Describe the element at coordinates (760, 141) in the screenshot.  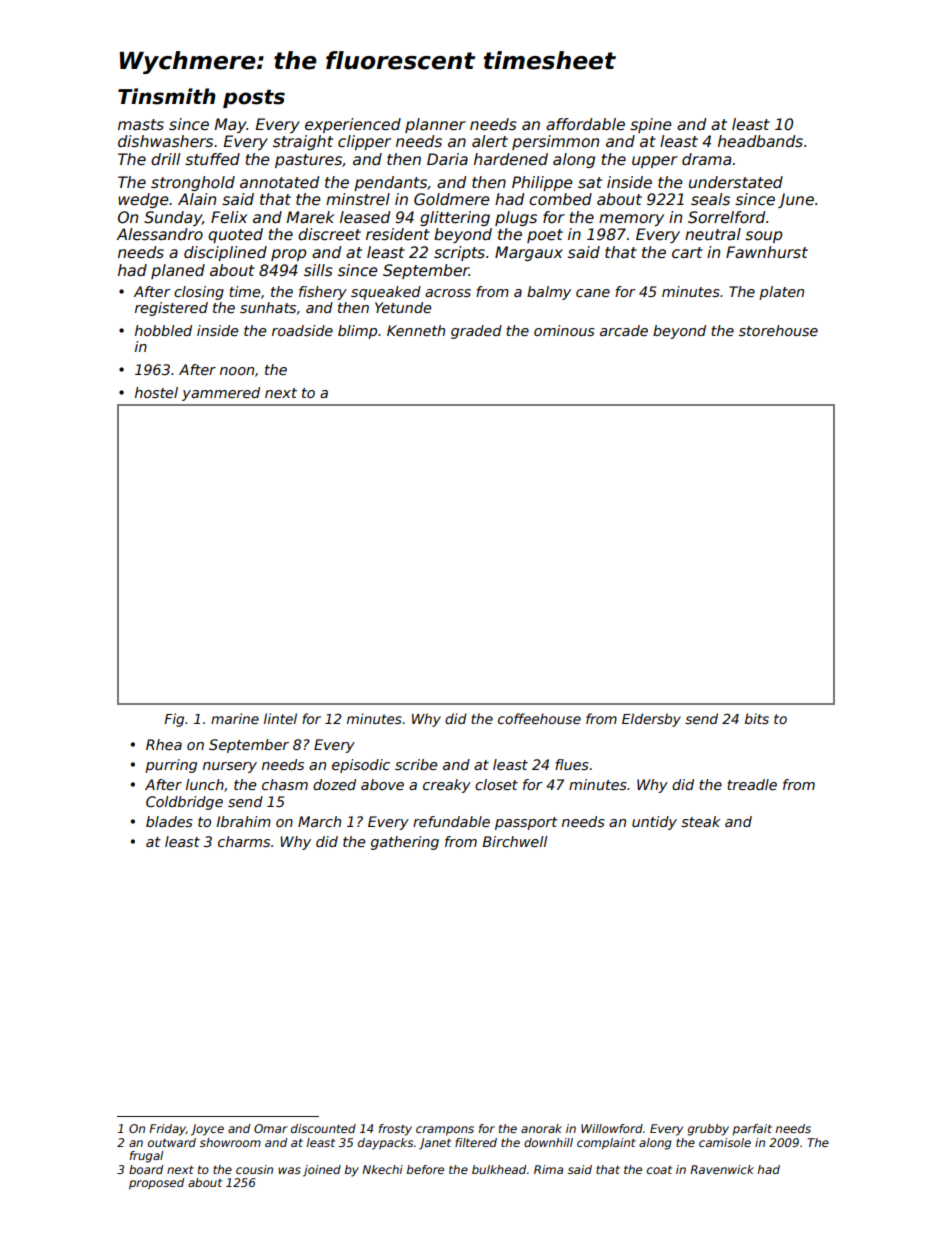
I see `headbands` at that location.
